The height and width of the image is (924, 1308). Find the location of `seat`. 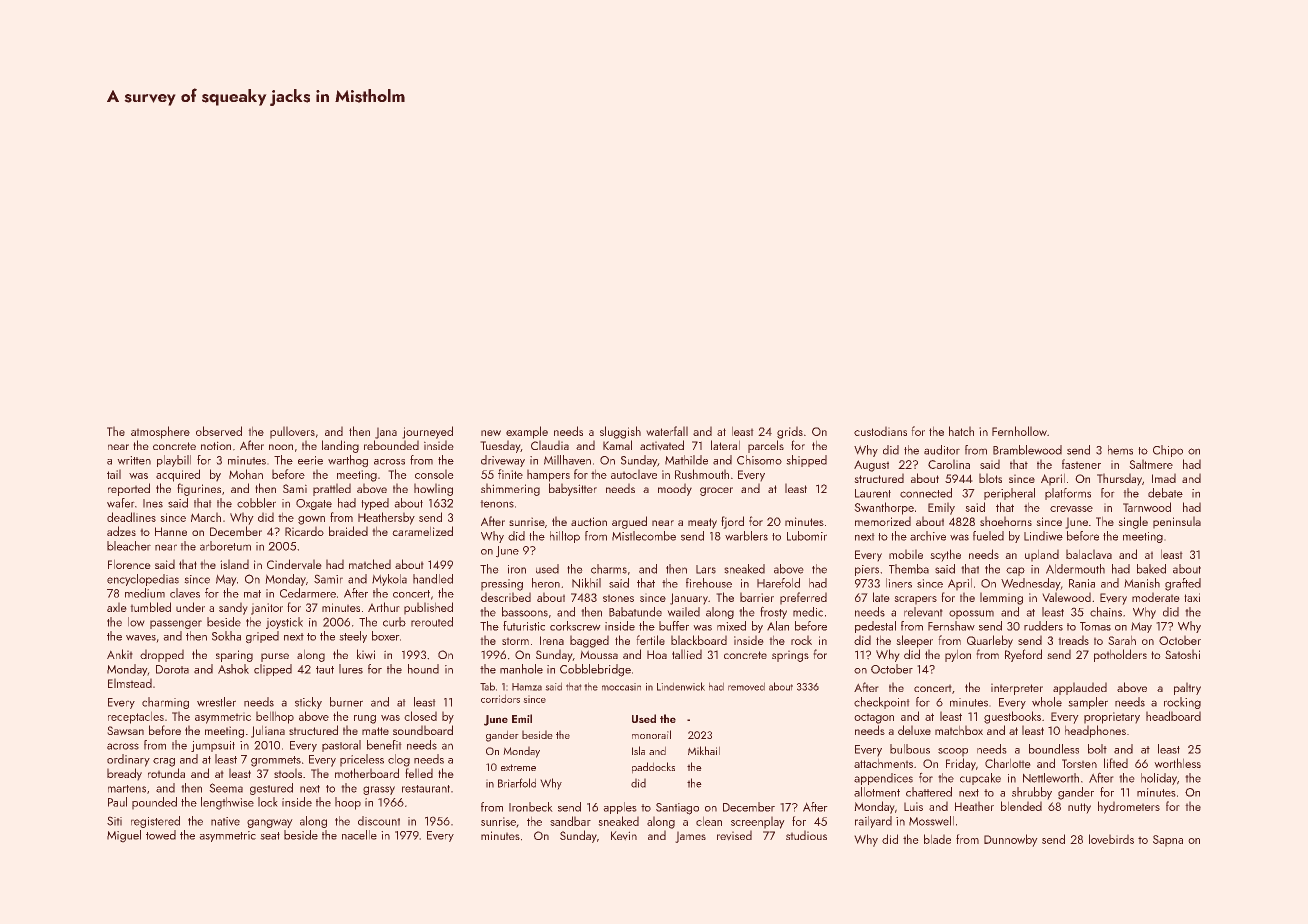

seat is located at coordinates (270, 836).
